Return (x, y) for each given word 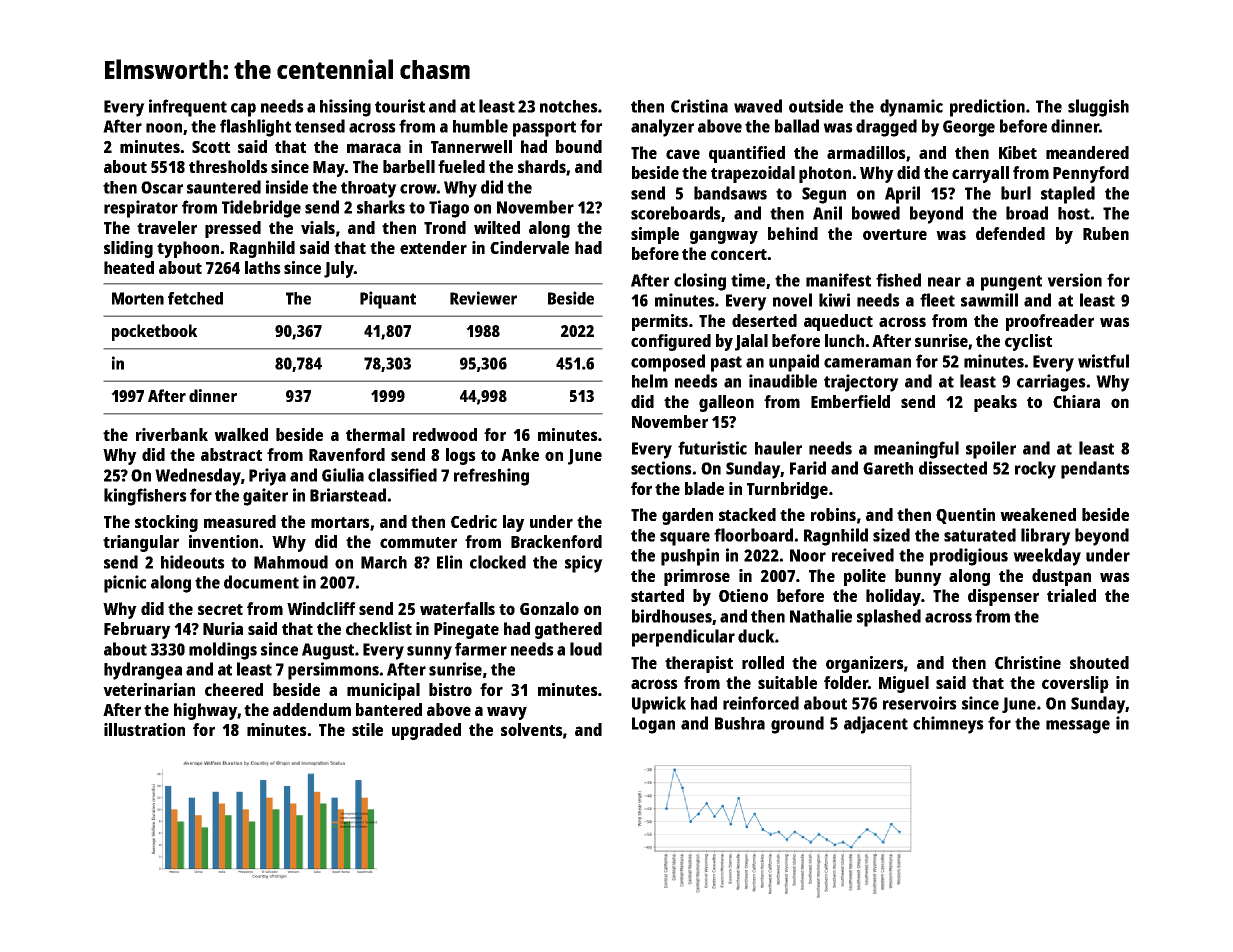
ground (797, 725)
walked (241, 434)
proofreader (1050, 322)
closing (700, 282)
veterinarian (149, 689)
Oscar (162, 187)
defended (1010, 233)
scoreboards (676, 213)
